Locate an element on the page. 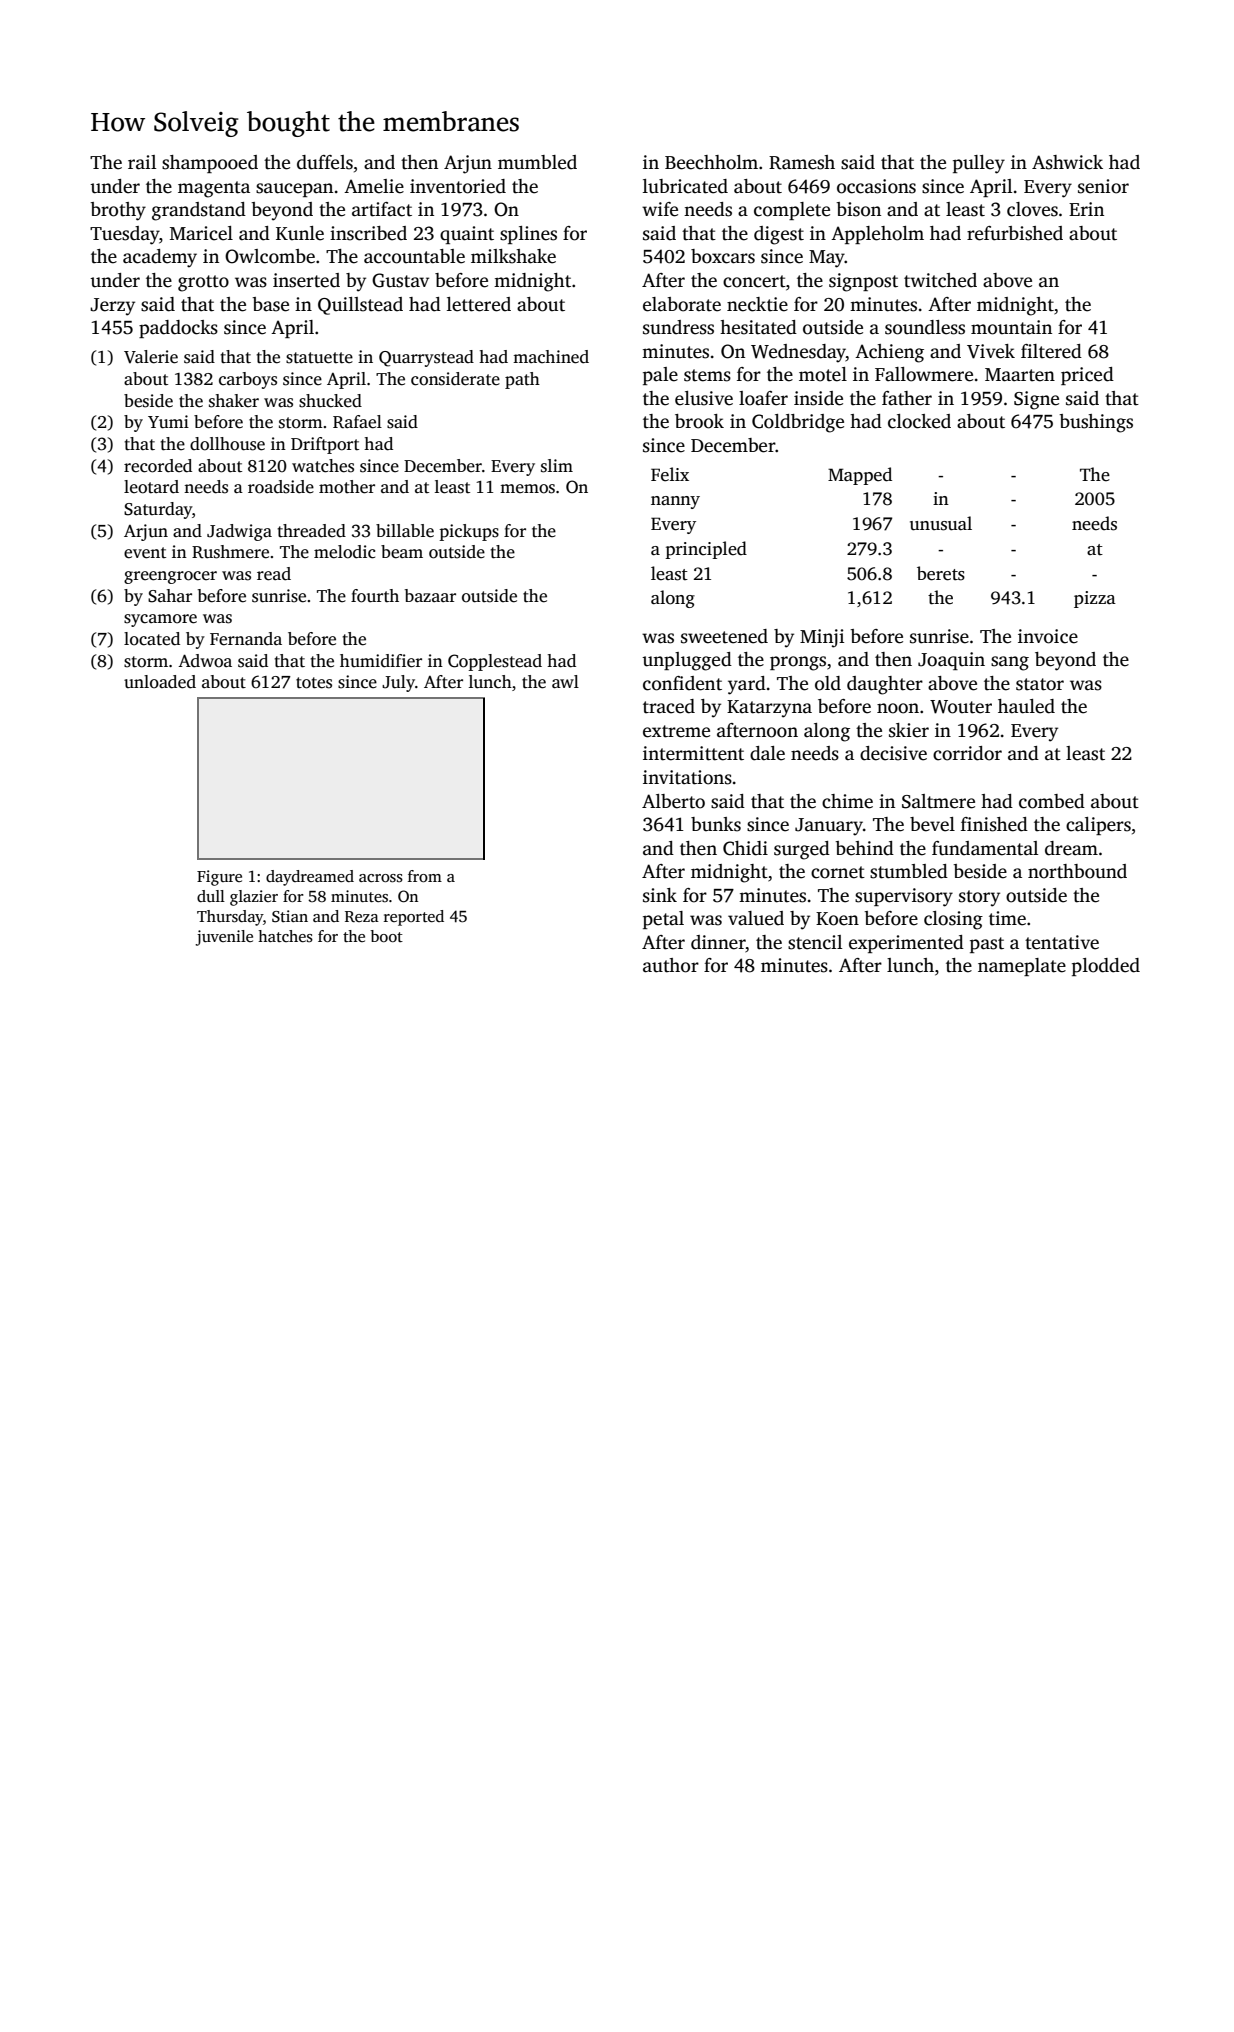  Figure is located at coordinates (219, 878).
